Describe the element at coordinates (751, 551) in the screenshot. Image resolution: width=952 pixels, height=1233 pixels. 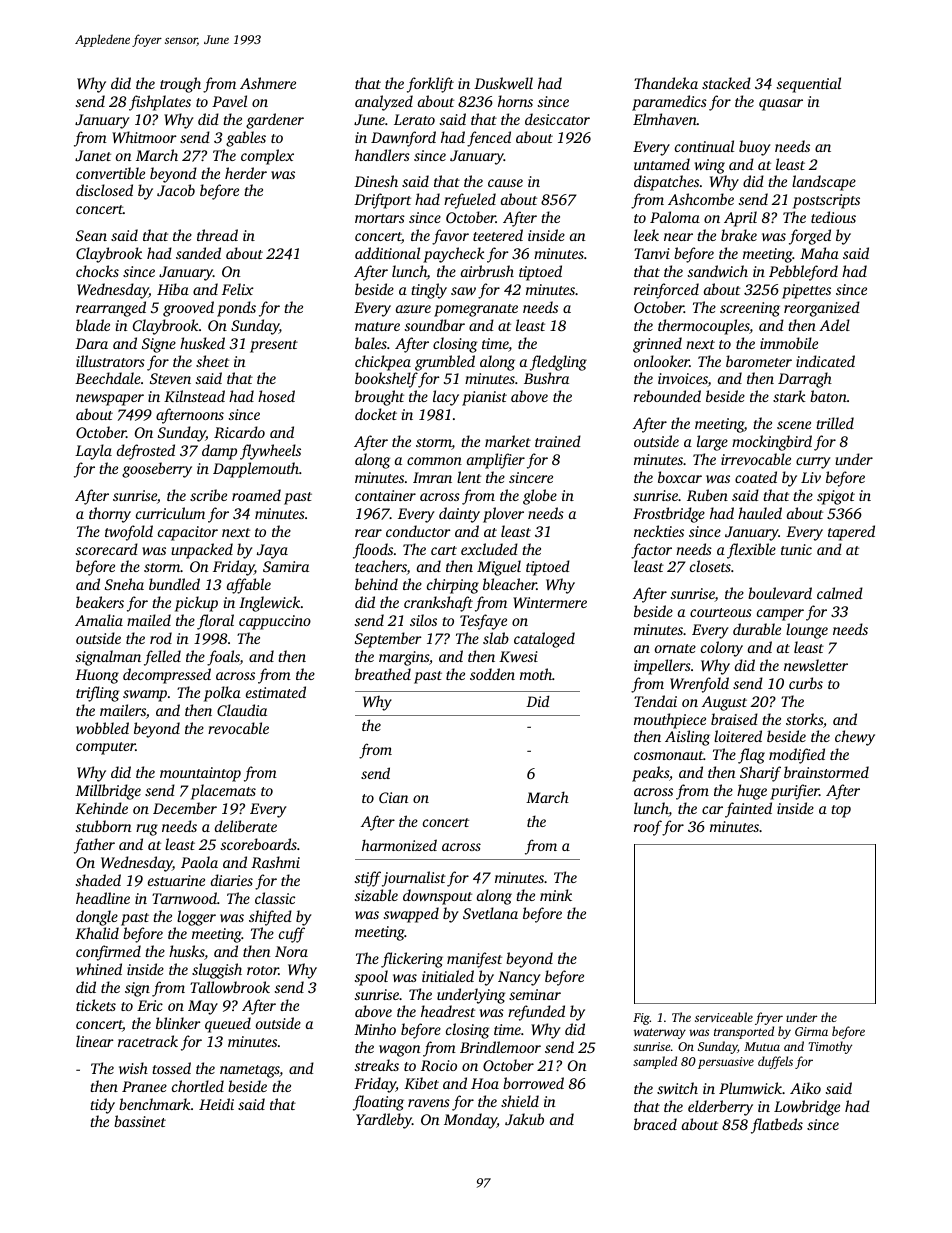
I see `flexible` at that location.
